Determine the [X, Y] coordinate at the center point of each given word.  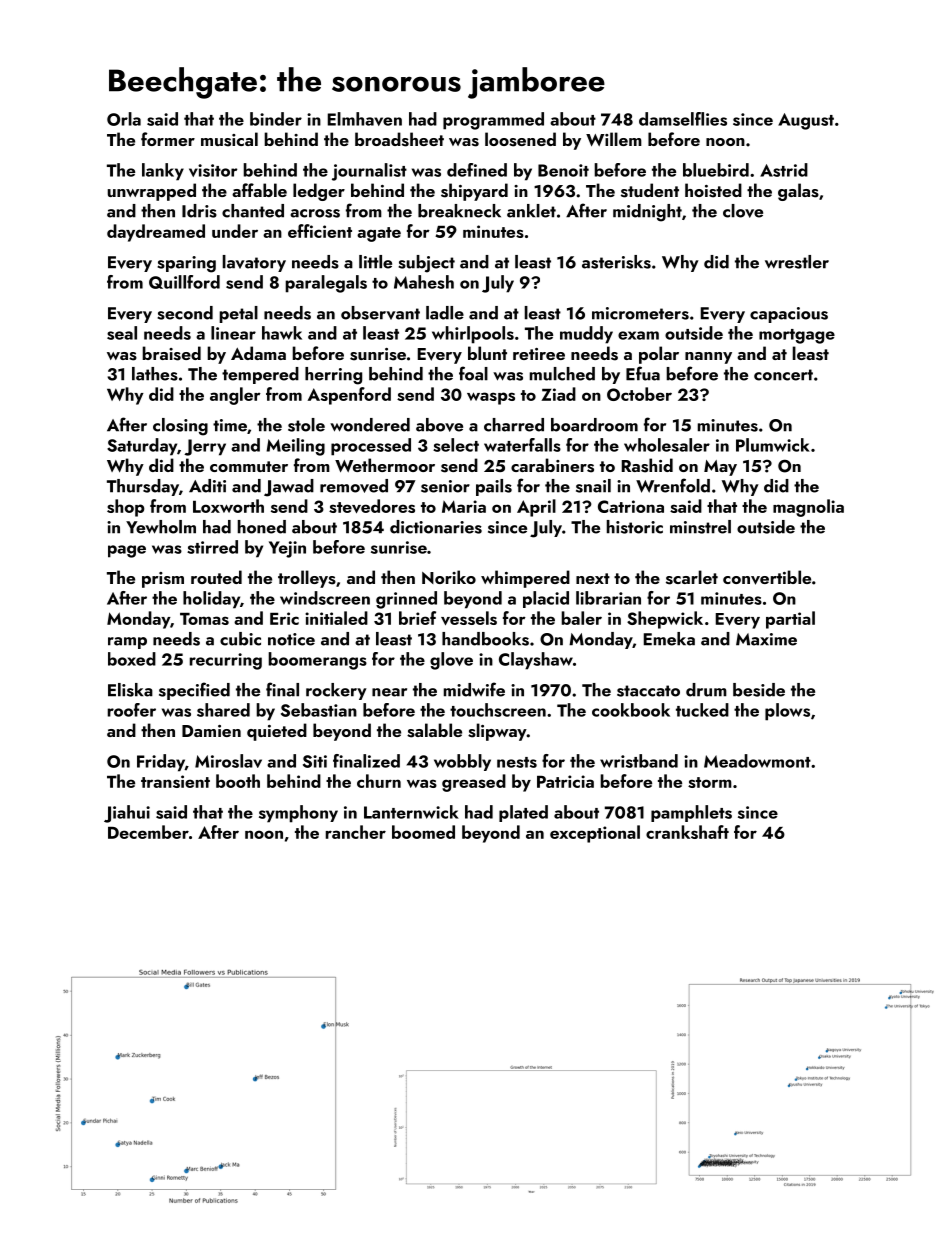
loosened [520, 139]
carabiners [552, 465]
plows [787, 712]
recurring [226, 661]
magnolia [808, 508]
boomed [423, 832]
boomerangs [317, 661]
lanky [163, 172]
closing [180, 427]
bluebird [716, 170]
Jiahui [127, 814]
